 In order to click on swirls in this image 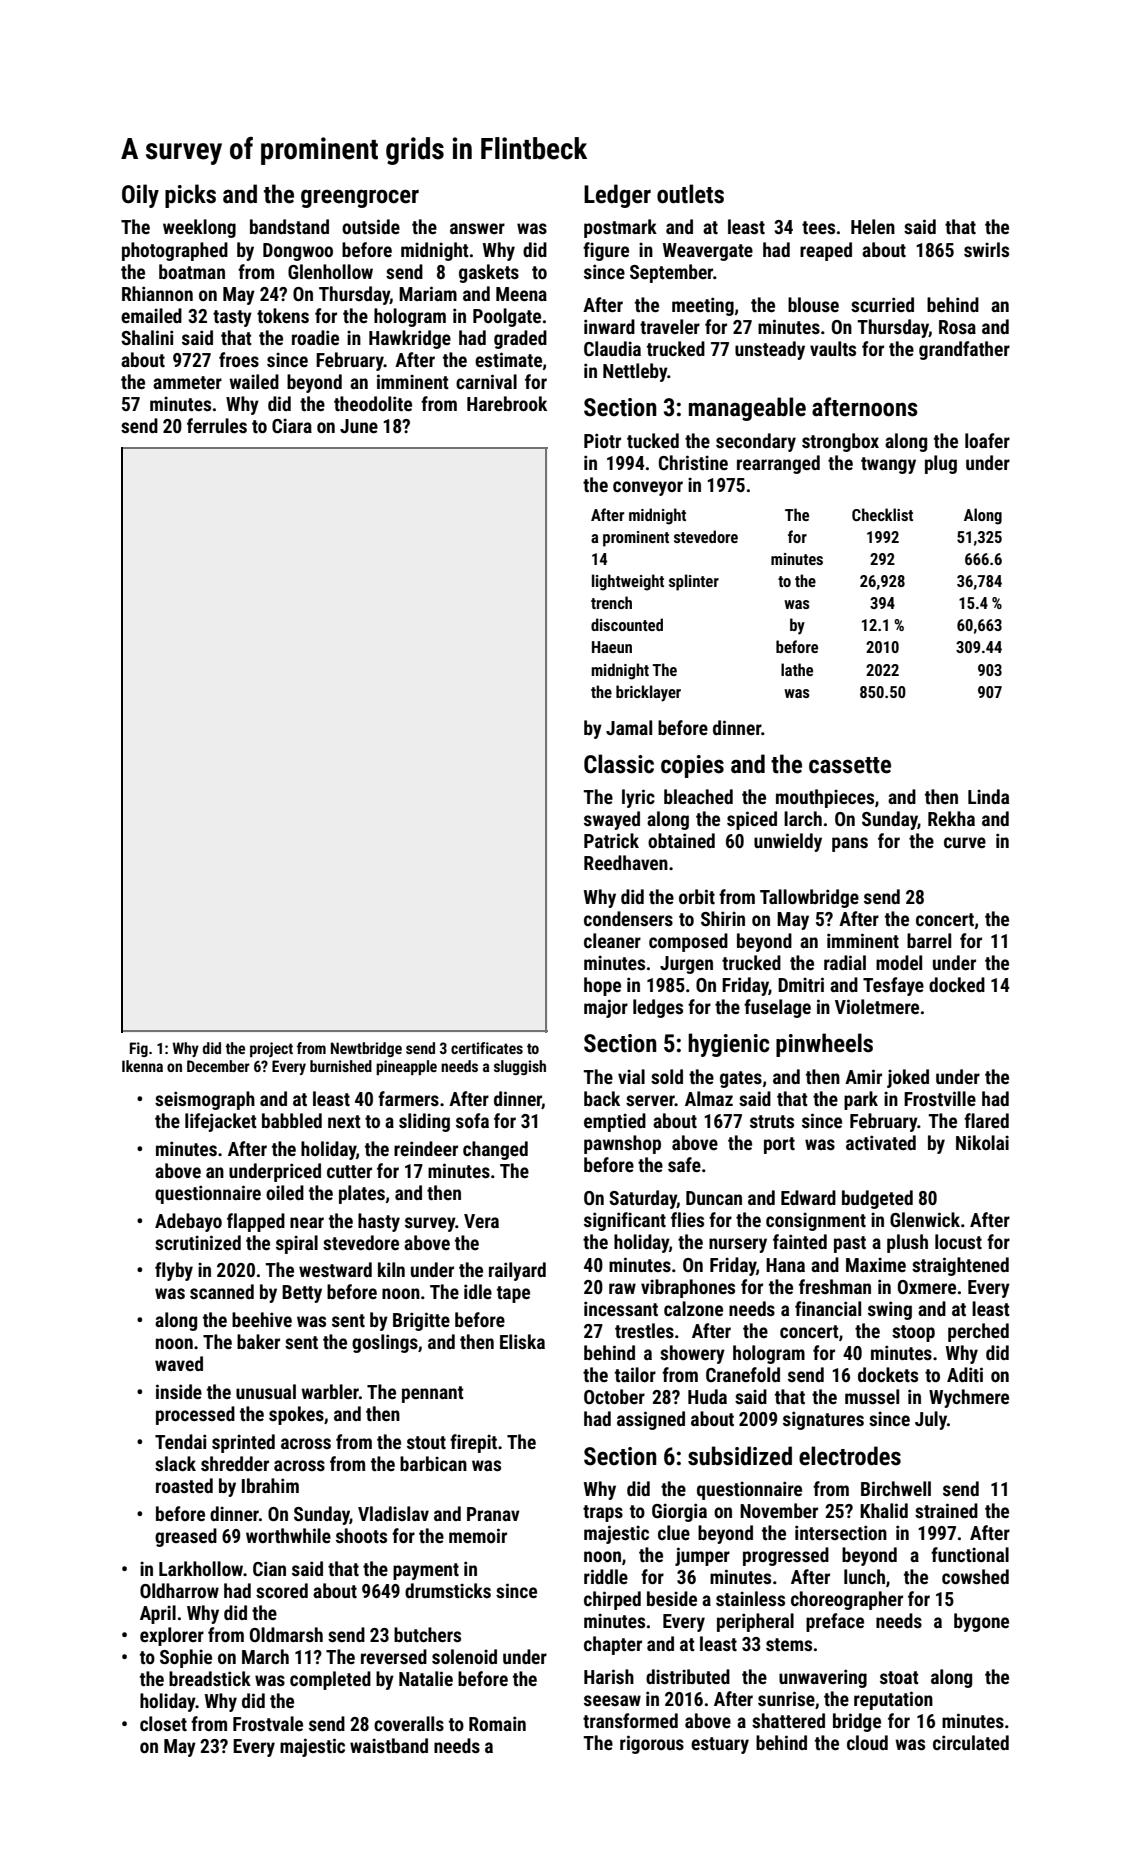, I will do `click(986, 249)`.
